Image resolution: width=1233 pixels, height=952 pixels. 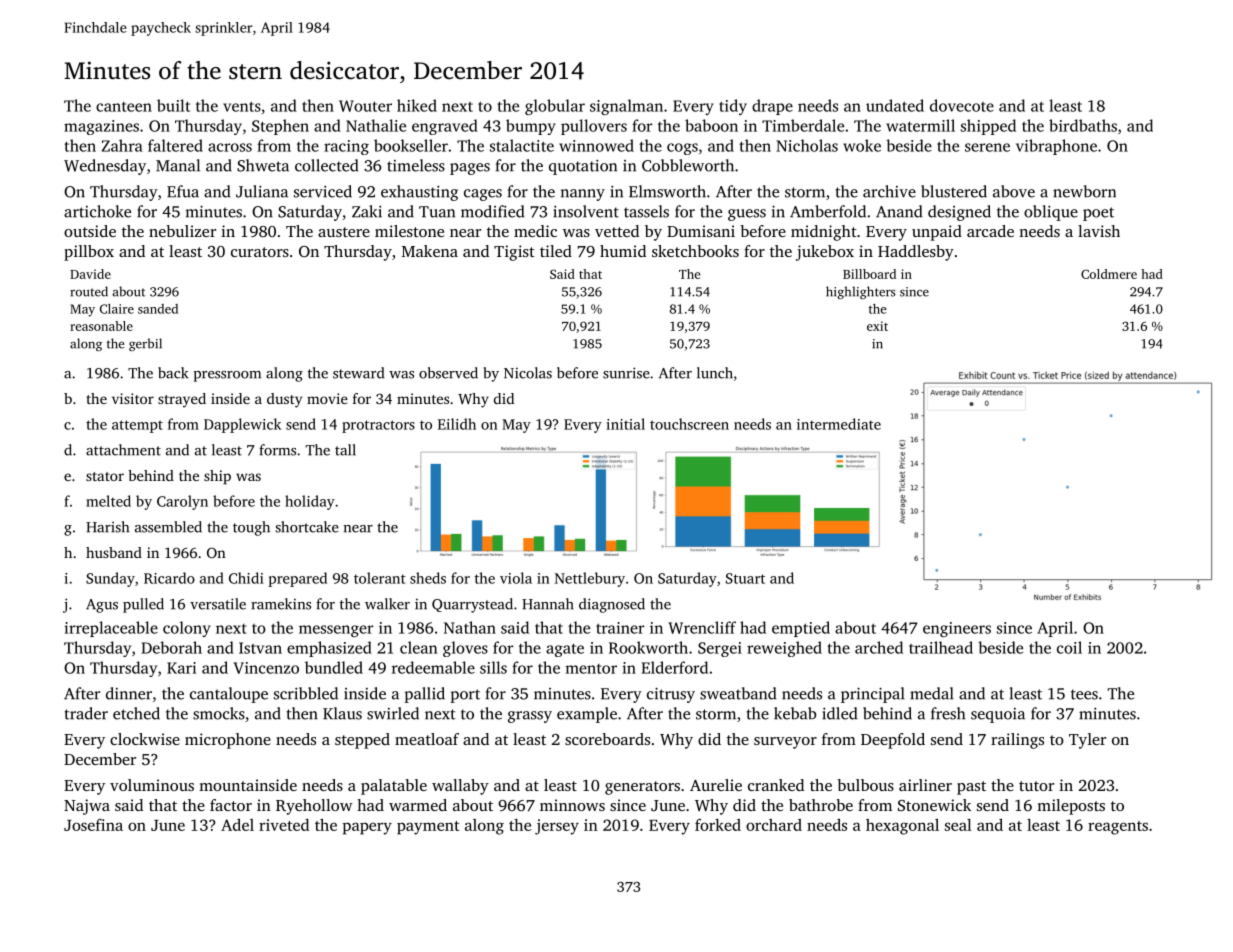 What do you see at coordinates (825, 253) in the image?
I see `jukebox` at bounding box center [825, 253].
